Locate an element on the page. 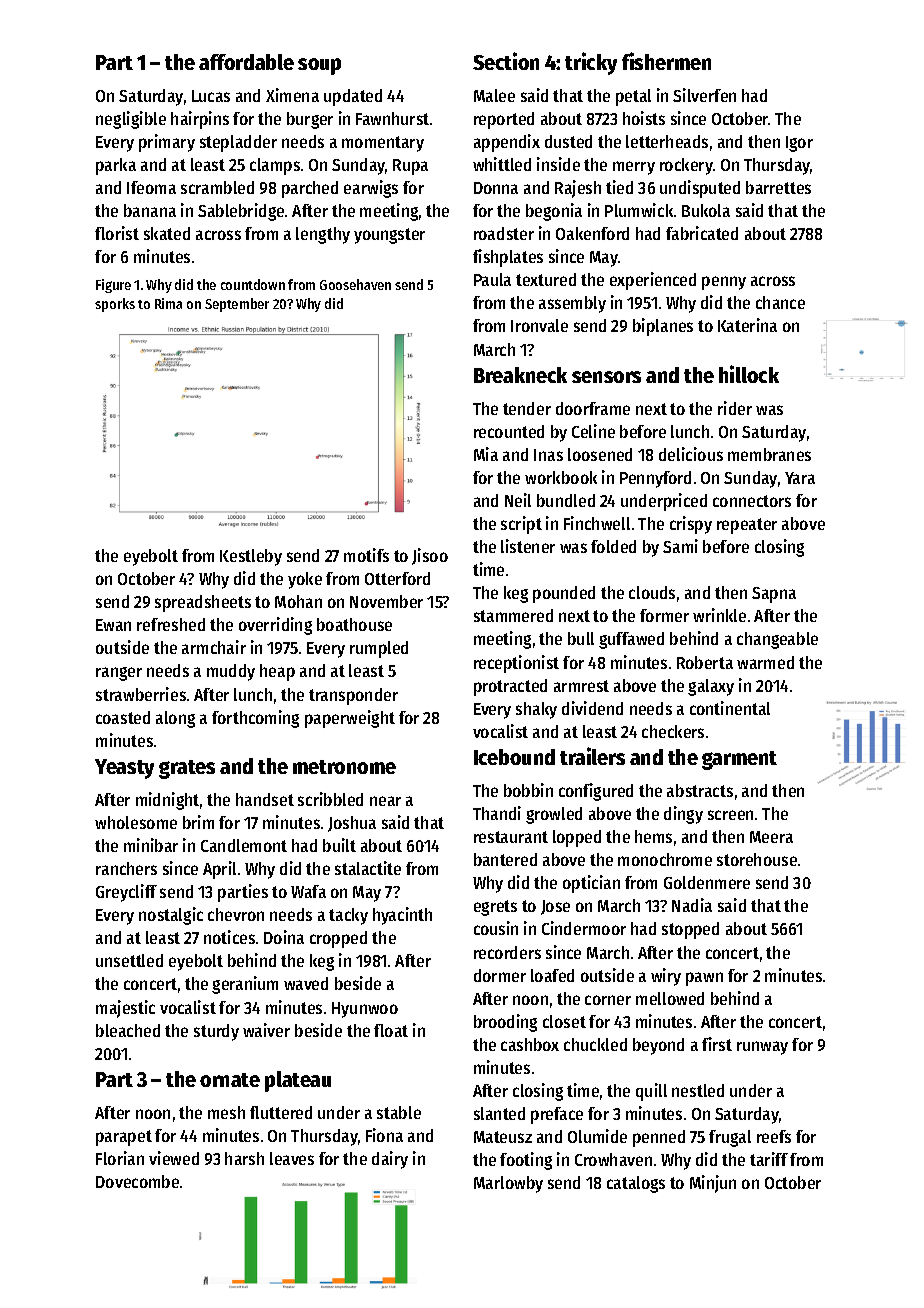 The height and width of the page is (1308, 924). Dovecombe is located at coordinates (137, 1181).
